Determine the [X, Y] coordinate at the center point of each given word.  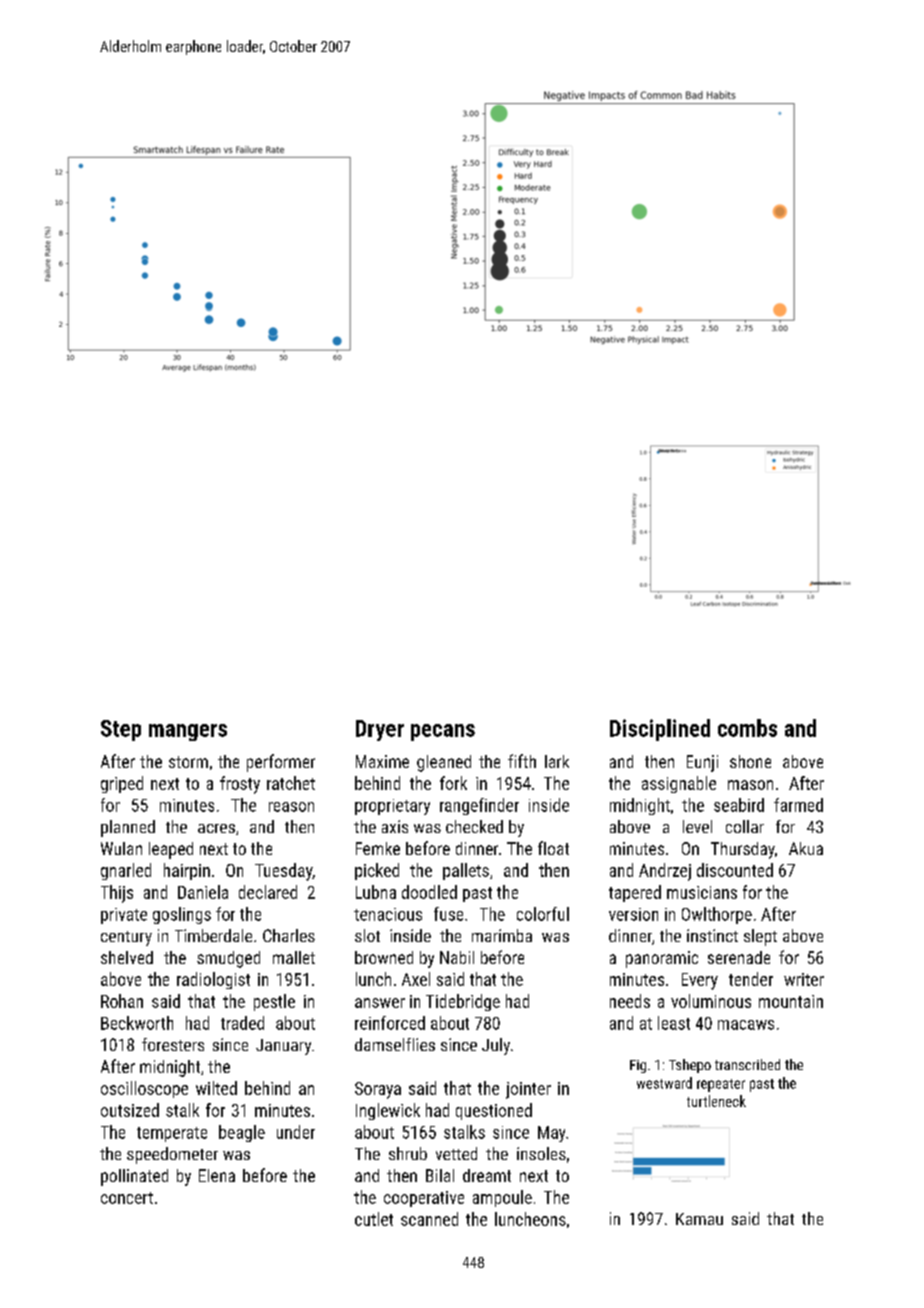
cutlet [374, 1219]
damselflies [395, 1044]
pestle [274, 1002]
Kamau [699, 1219]
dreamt [487, 1175]
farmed [798, 805]
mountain [791, 1001]
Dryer [380, 730]
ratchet [291, 783]
